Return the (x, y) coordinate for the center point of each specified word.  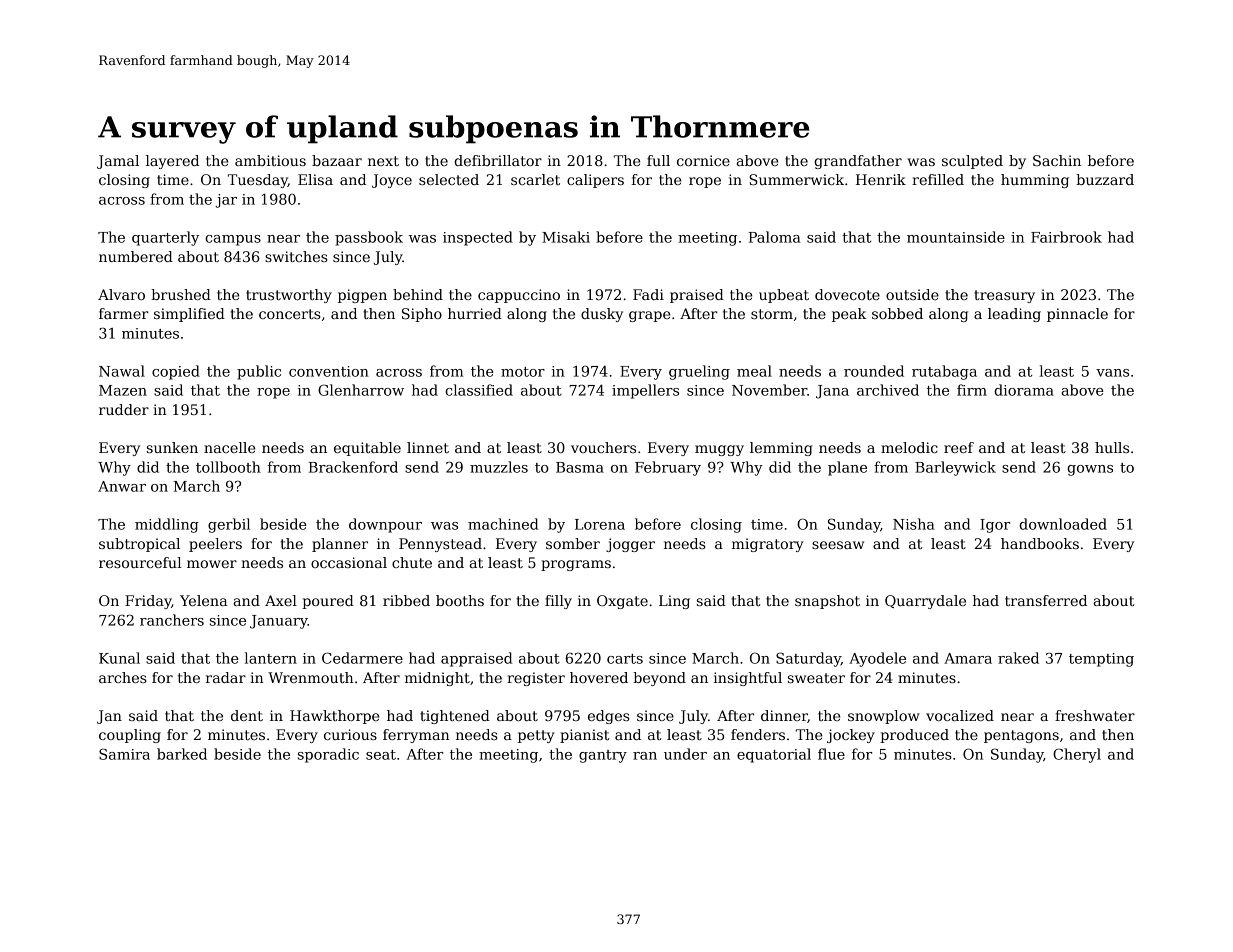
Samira (124, 754)
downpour (385, 525)
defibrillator (498, 160)
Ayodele (877, 659)
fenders (758, 734)
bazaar (337, 160)
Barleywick (955, 468)
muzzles (499, 467)
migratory (768, 545)
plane (847, 468)
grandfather (858, 162)
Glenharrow (361, 390)
